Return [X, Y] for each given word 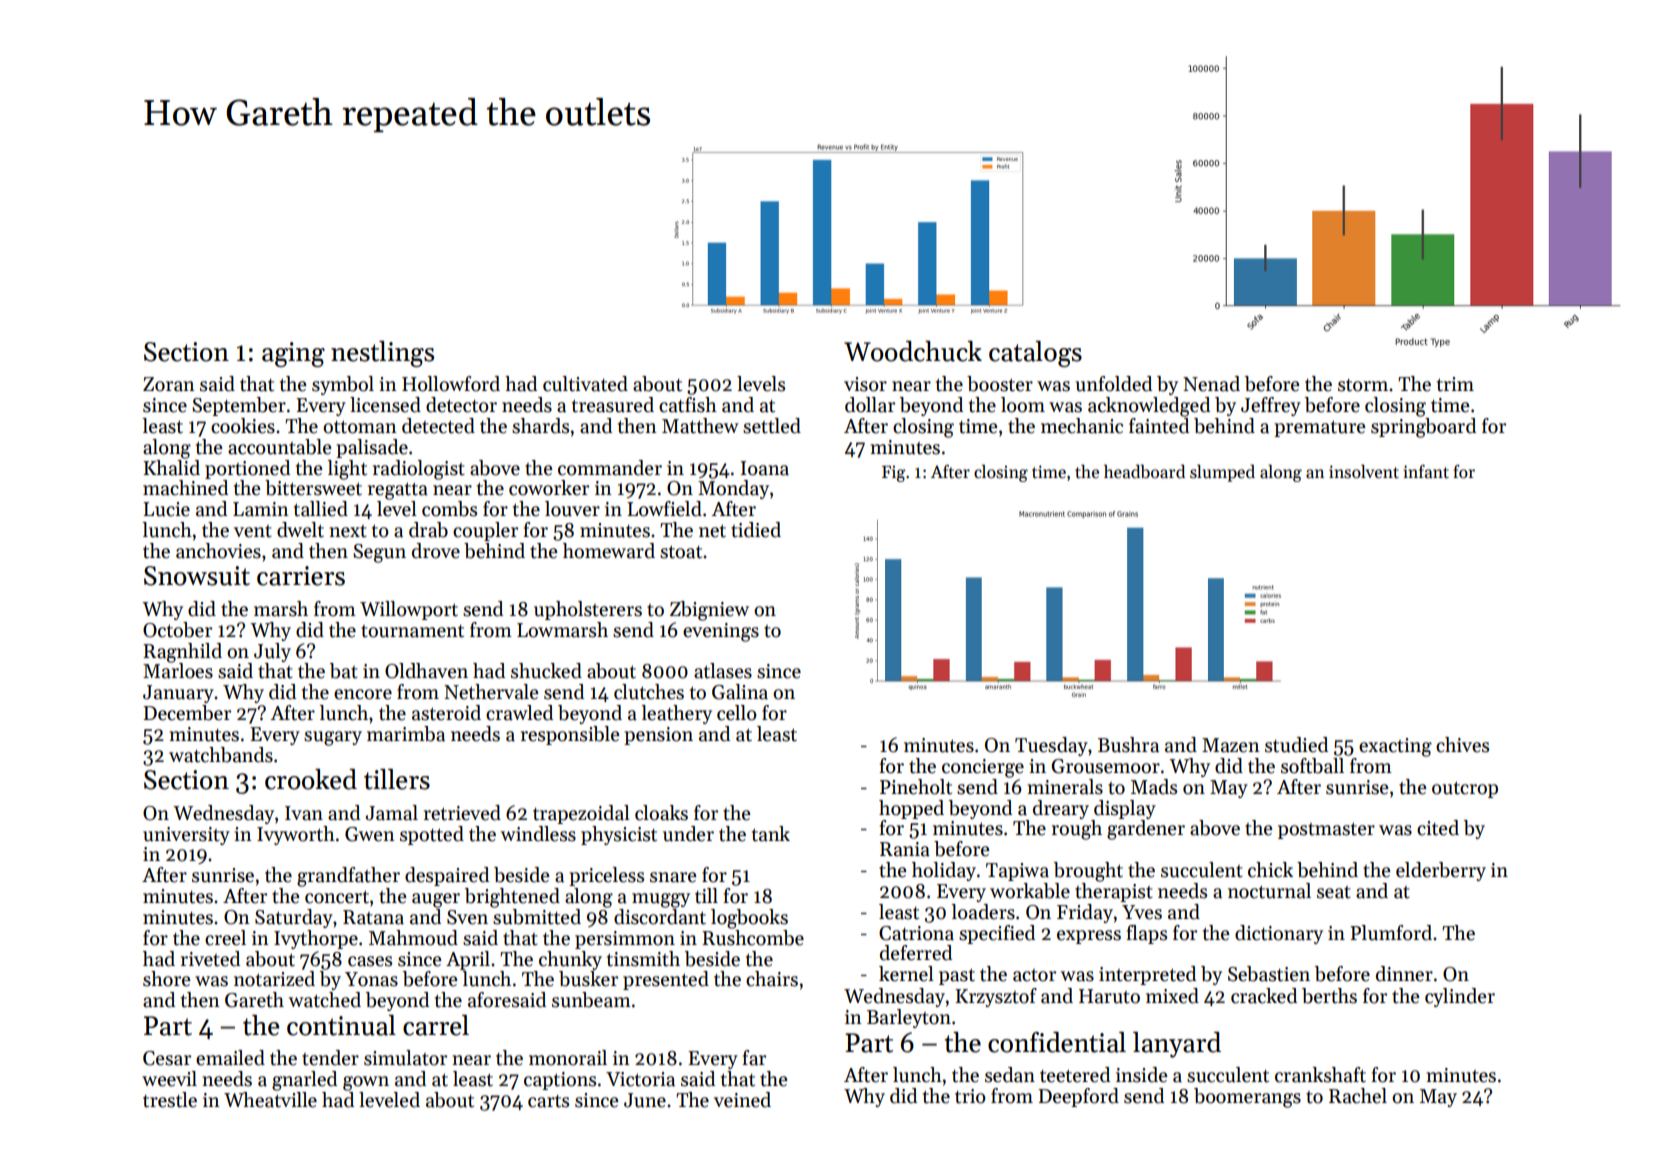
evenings [721, 632]
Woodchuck [913, 351]
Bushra [1128, 745]
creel [225, 938]
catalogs [1035, 354]
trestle [170, 1100]
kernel [906, 974]
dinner [1404, 974]
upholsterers [588, 610]
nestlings [382, 354]
